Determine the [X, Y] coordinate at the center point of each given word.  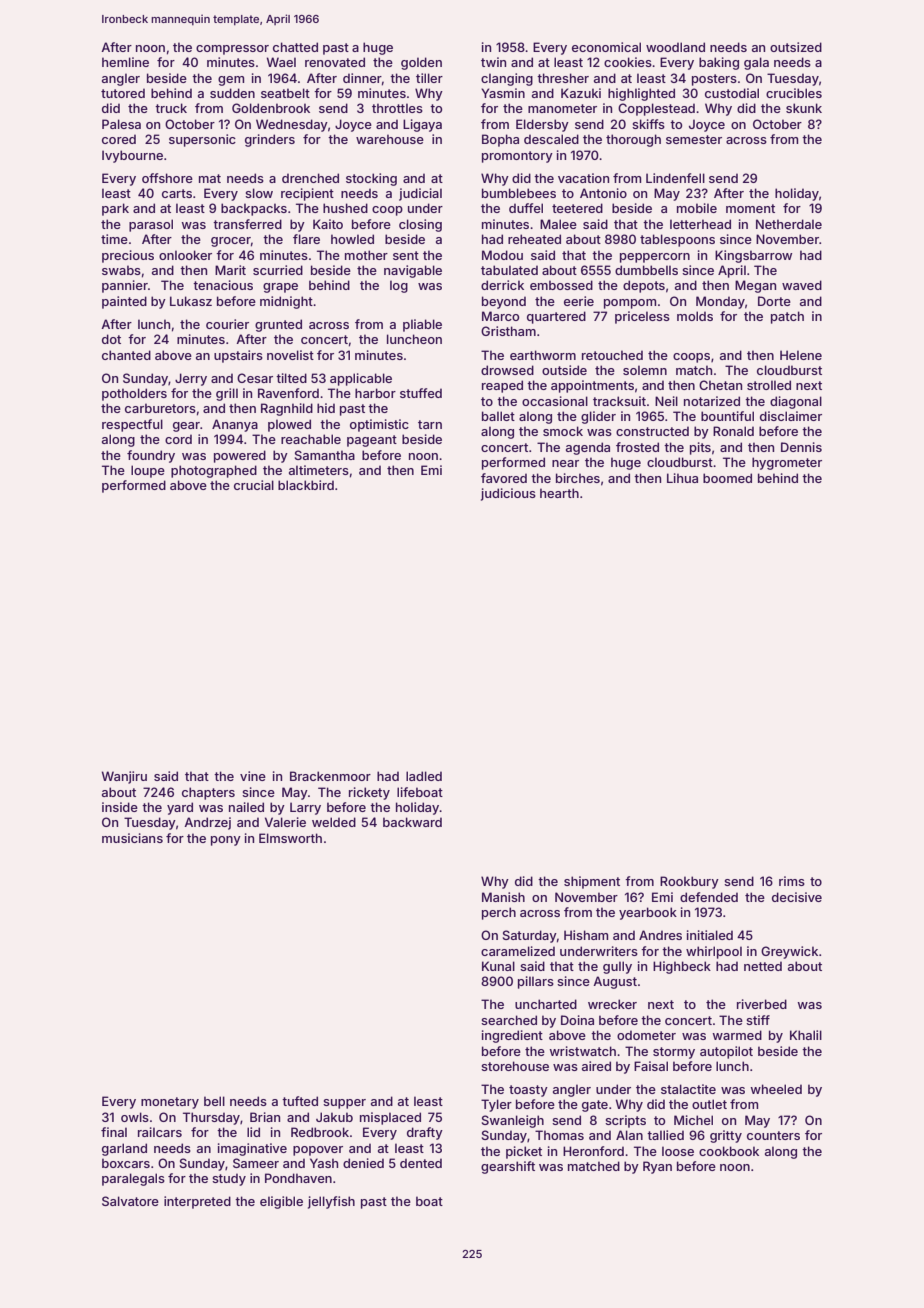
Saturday [530, 936]
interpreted [197, 1202]
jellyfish [331, 1202]
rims [792, 881]
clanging [507, 79]
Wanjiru [124, 777]
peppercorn [655, 258]
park [115, 209]
